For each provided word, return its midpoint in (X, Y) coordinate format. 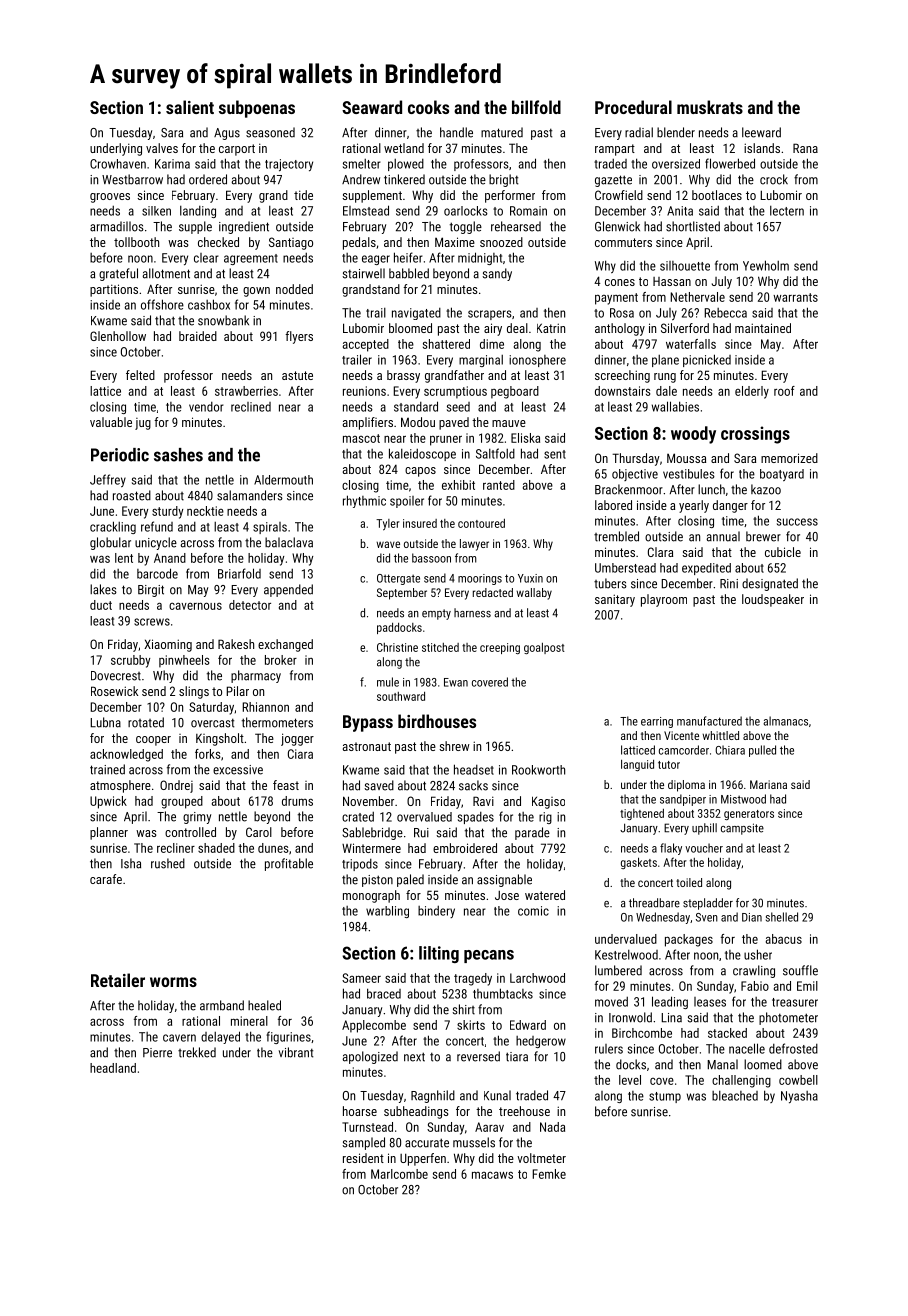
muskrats (710, 107)
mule (388, 682)
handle (456, 132)
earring (657, 722)
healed (264, 1005)
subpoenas (257, 109)
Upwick (108, 802)
